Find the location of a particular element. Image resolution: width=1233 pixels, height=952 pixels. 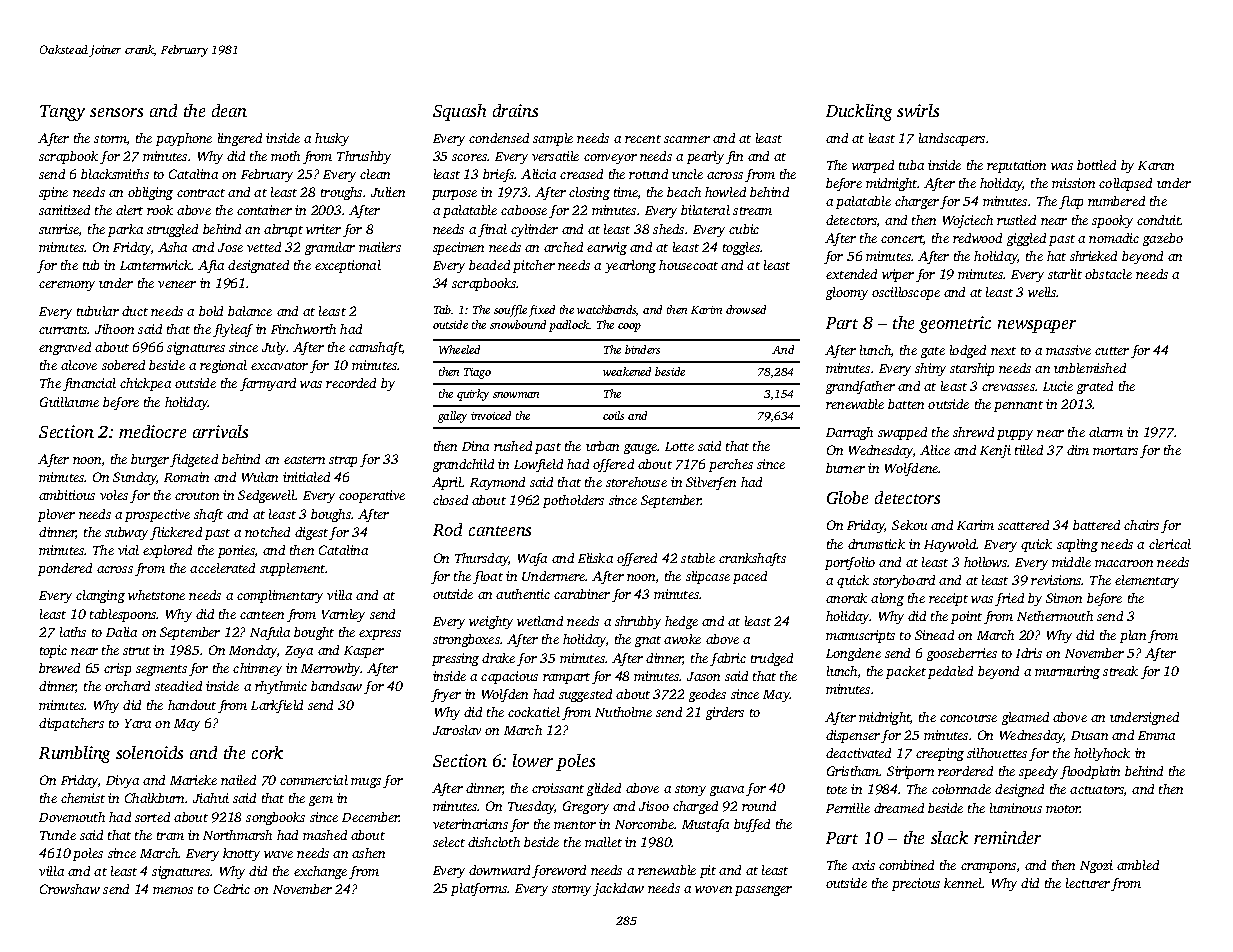

drains is located at coordinates (515, 110).
